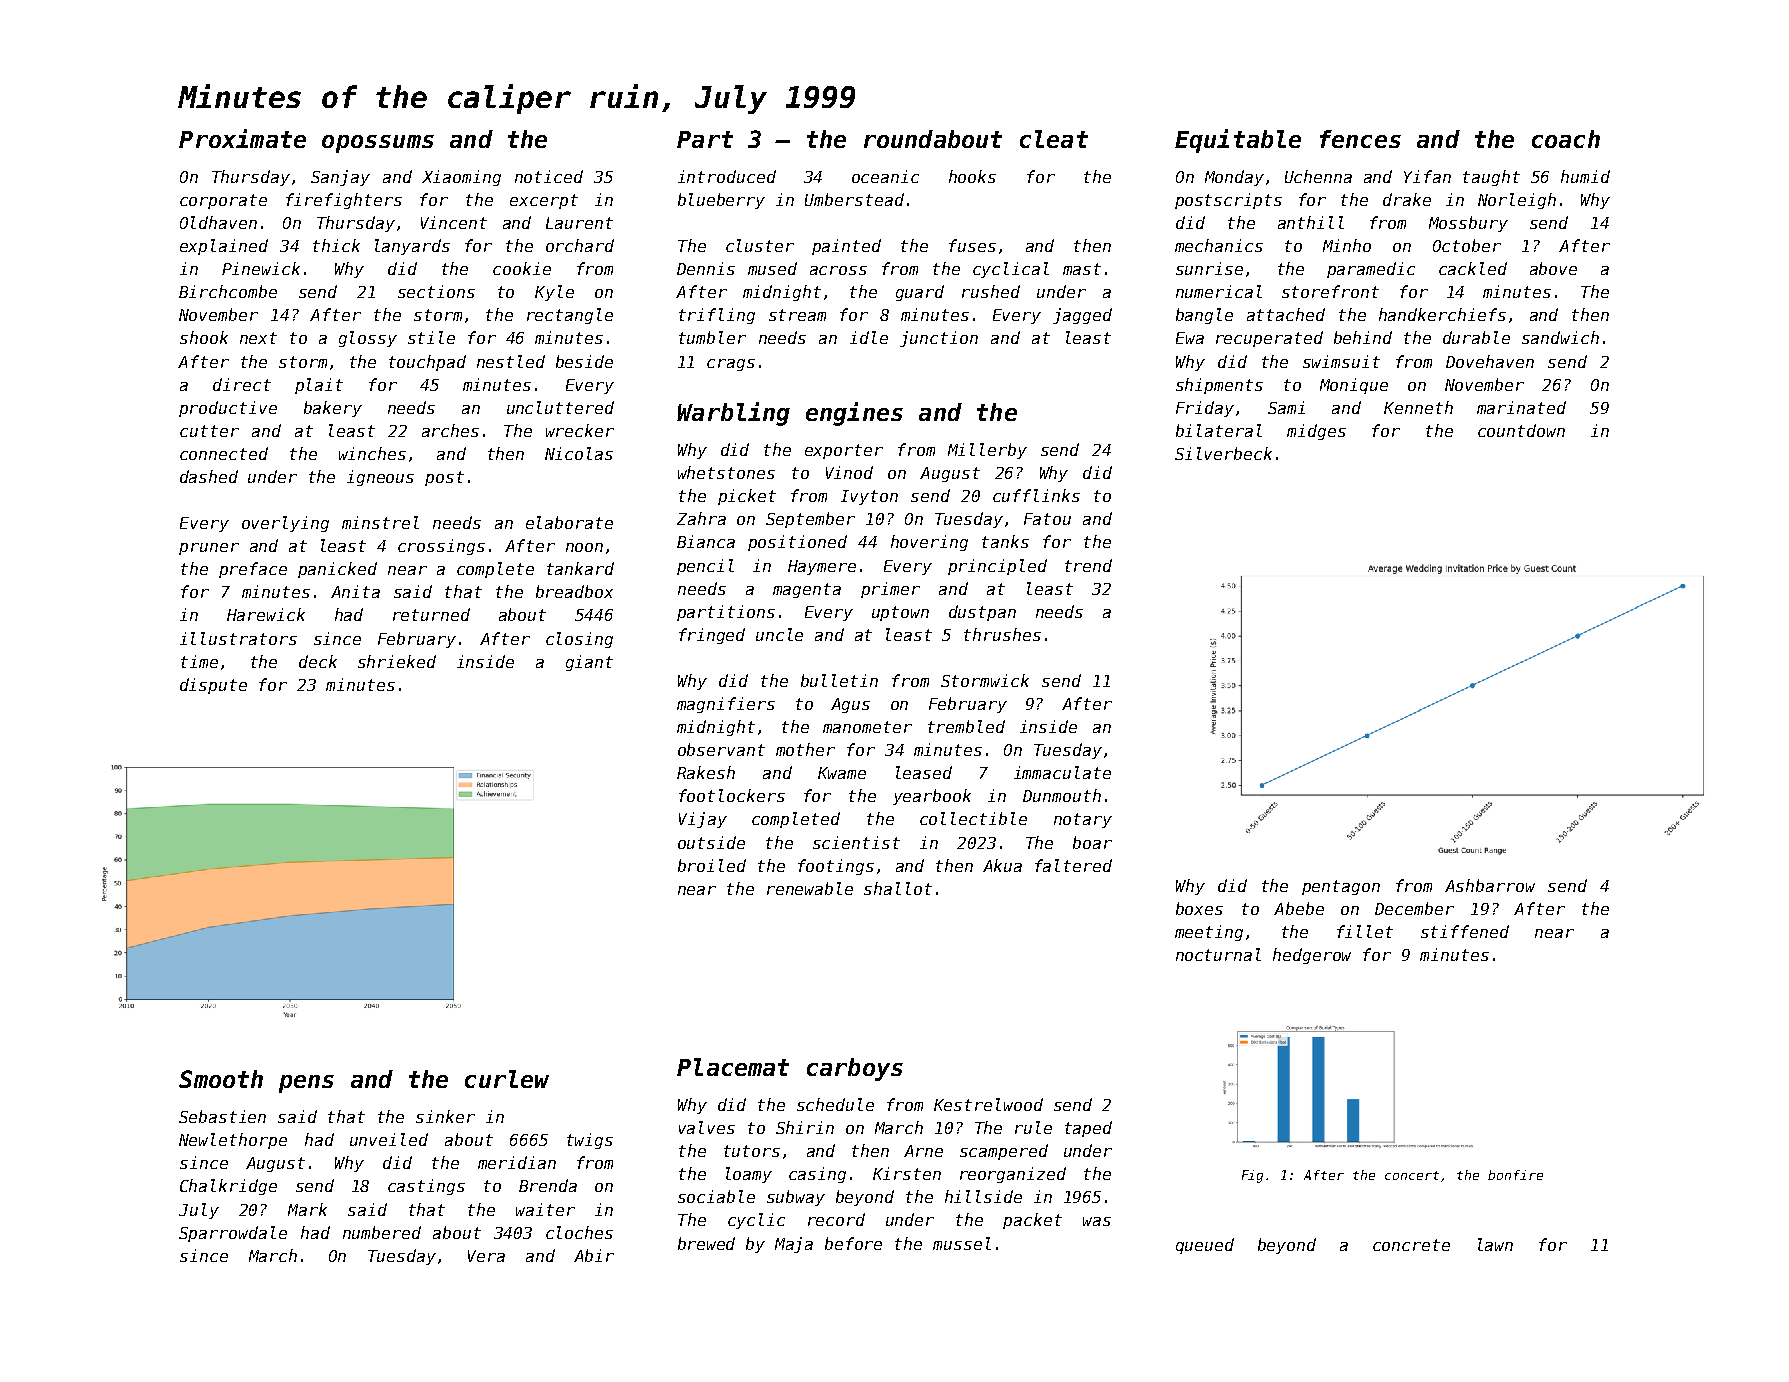 Image resolution: width=1789 pixels, height=1382 pixels. Describe the element at coordinates (1360, 139) in the screenshot. I see `fences` at that location.
